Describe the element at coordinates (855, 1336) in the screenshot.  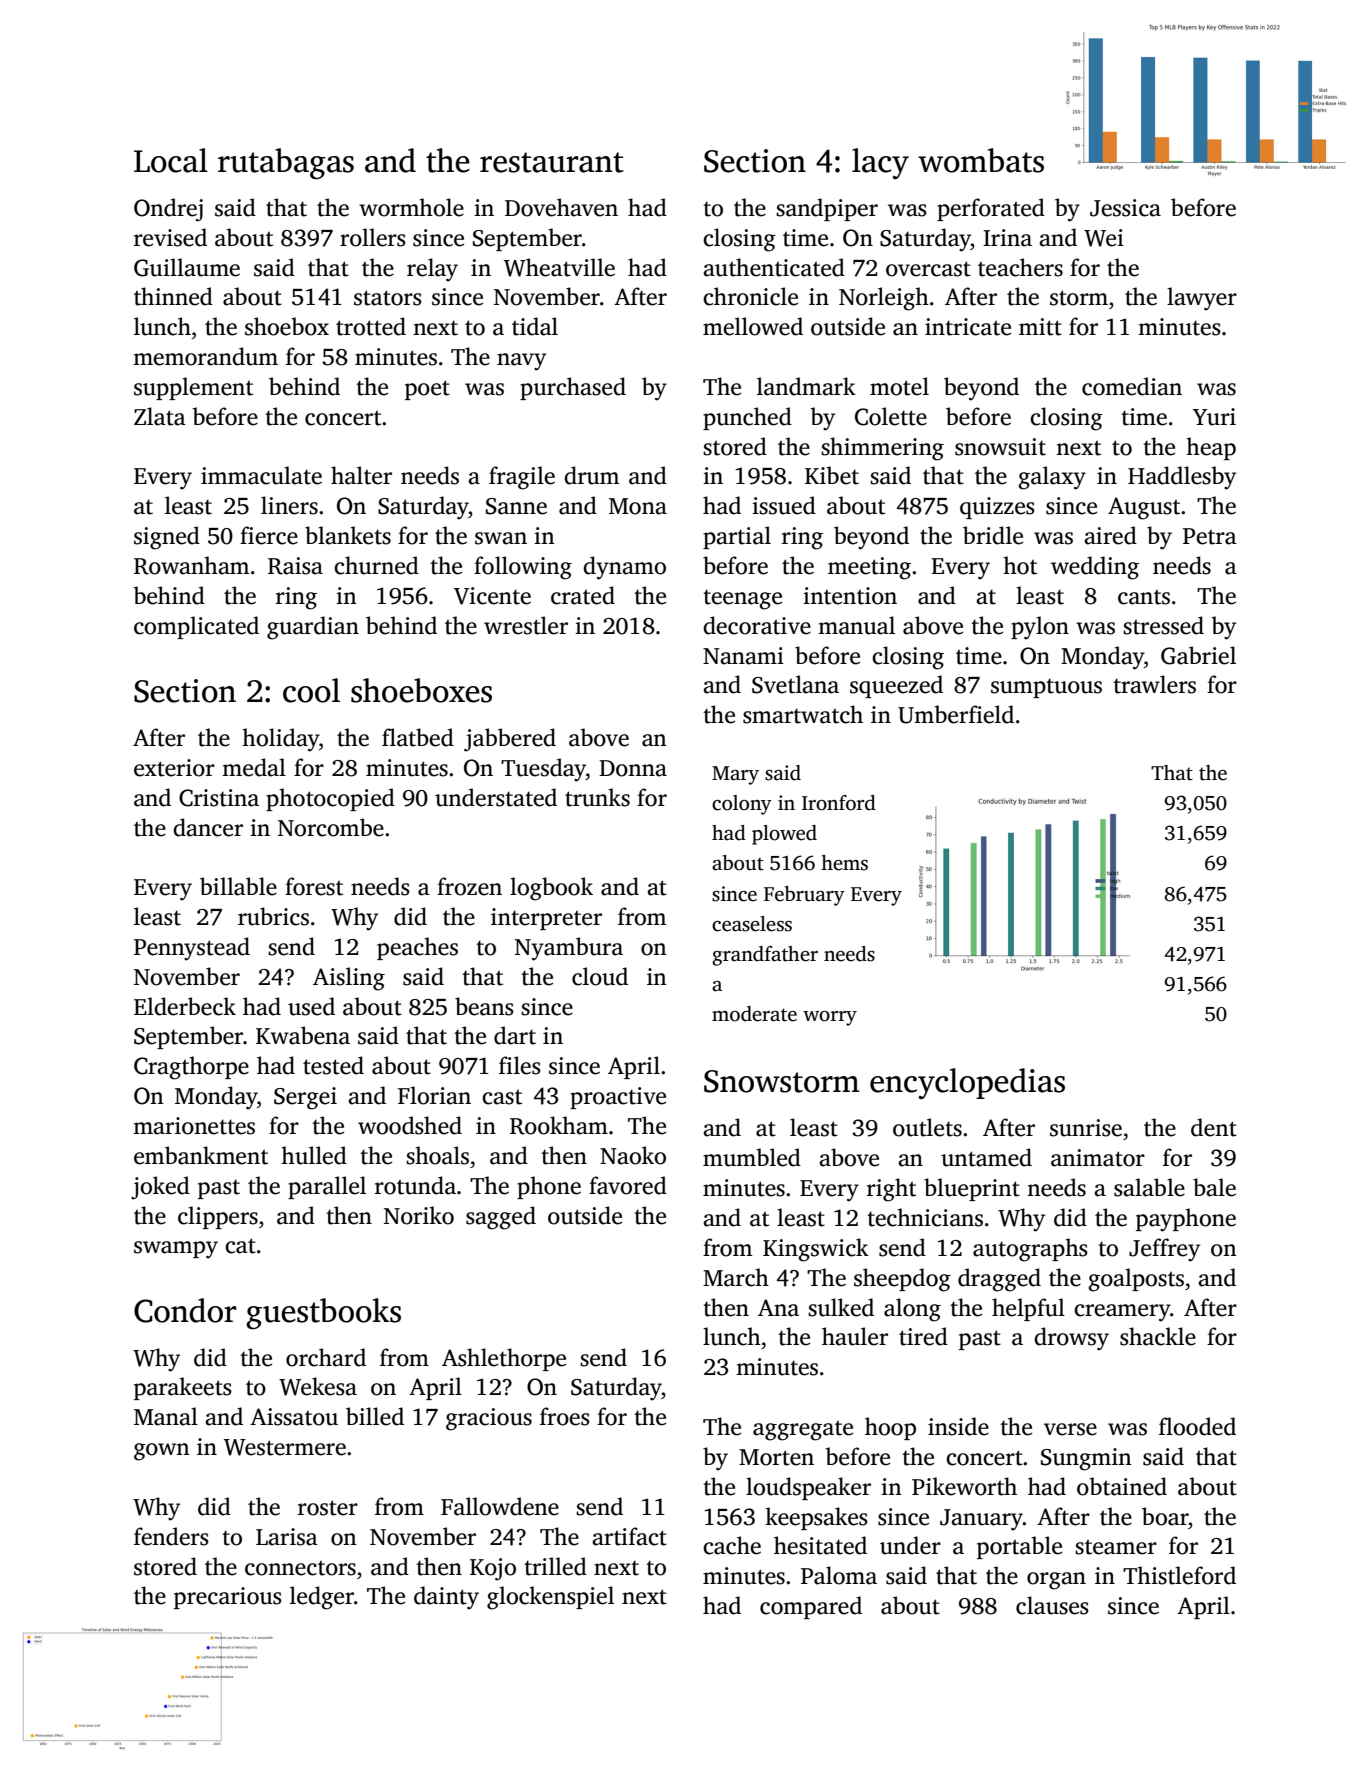
I see `hauler` at that location.
